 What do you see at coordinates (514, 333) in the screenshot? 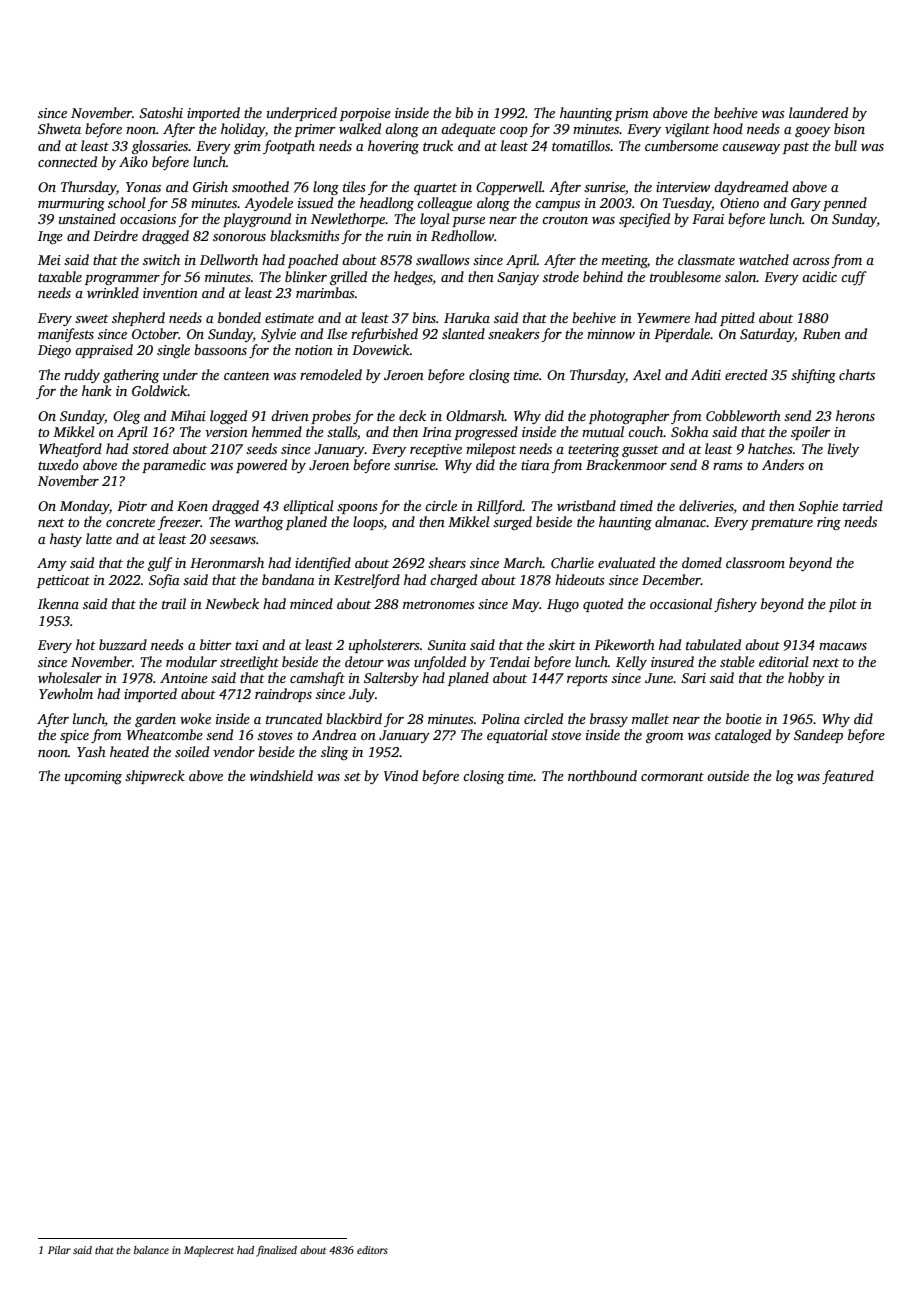
I see `sneakers` at bounding box center [514, 333].
